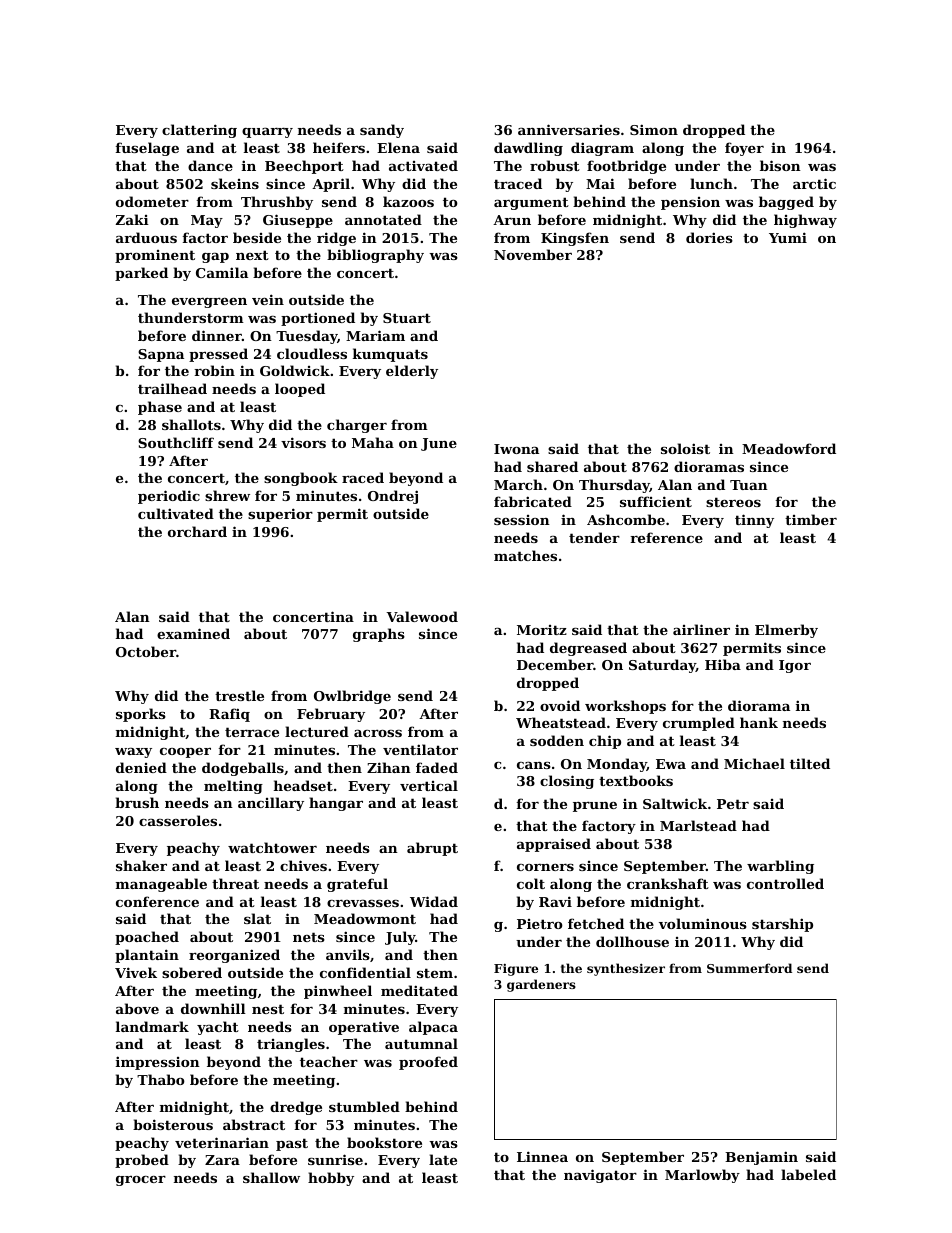 The width and height of the screenshot is (952, 1233). I want to click on tinny, so click(754, 521).
